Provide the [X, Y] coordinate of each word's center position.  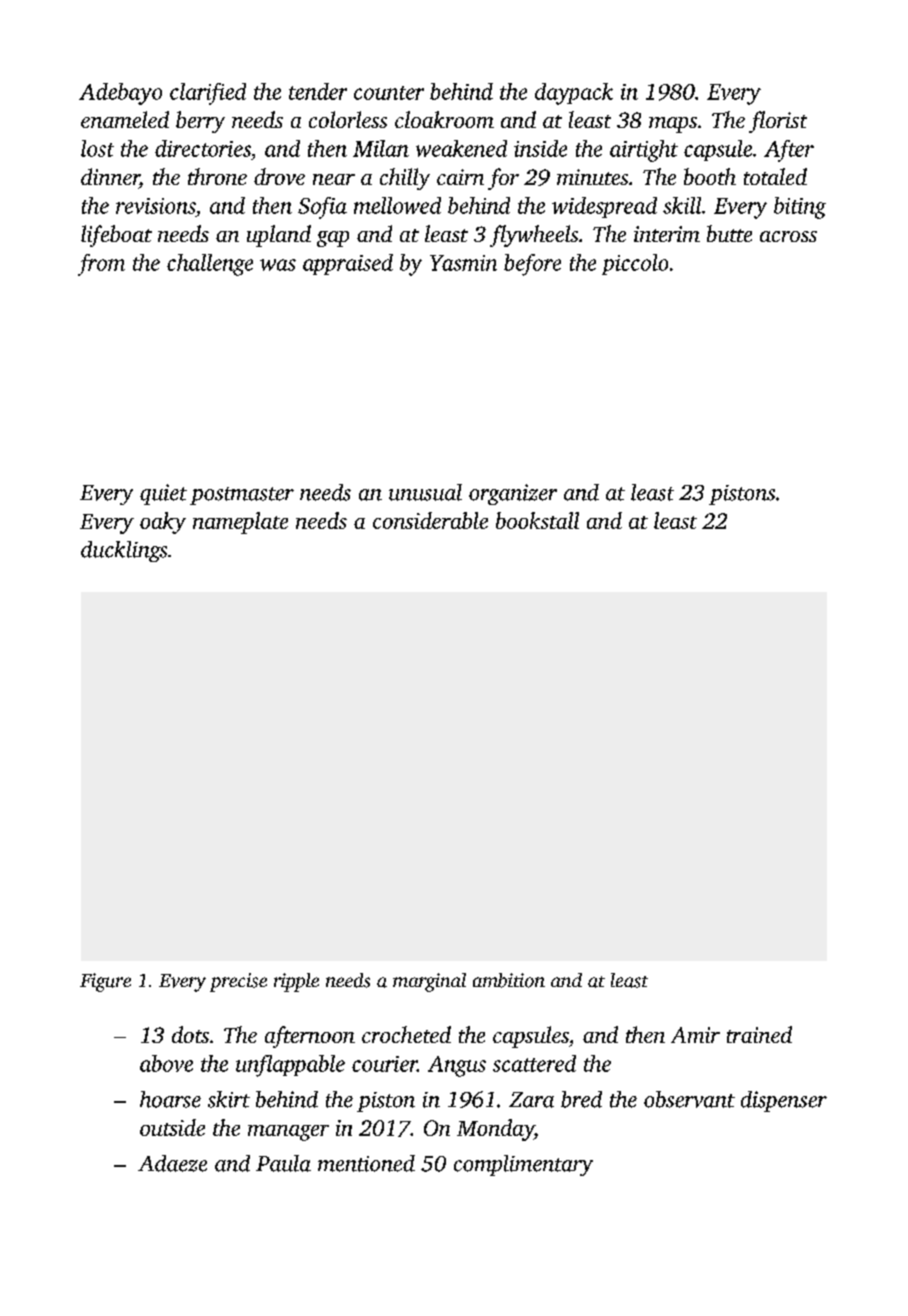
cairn [460, 177]
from [101, 265]
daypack [574, 94]
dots [190, 1034]
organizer [513, 494]
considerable [430, 520]
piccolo [635, 264]
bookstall [537, 520]
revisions [156, 206]
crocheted [406, 1034]
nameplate [240, 523]
